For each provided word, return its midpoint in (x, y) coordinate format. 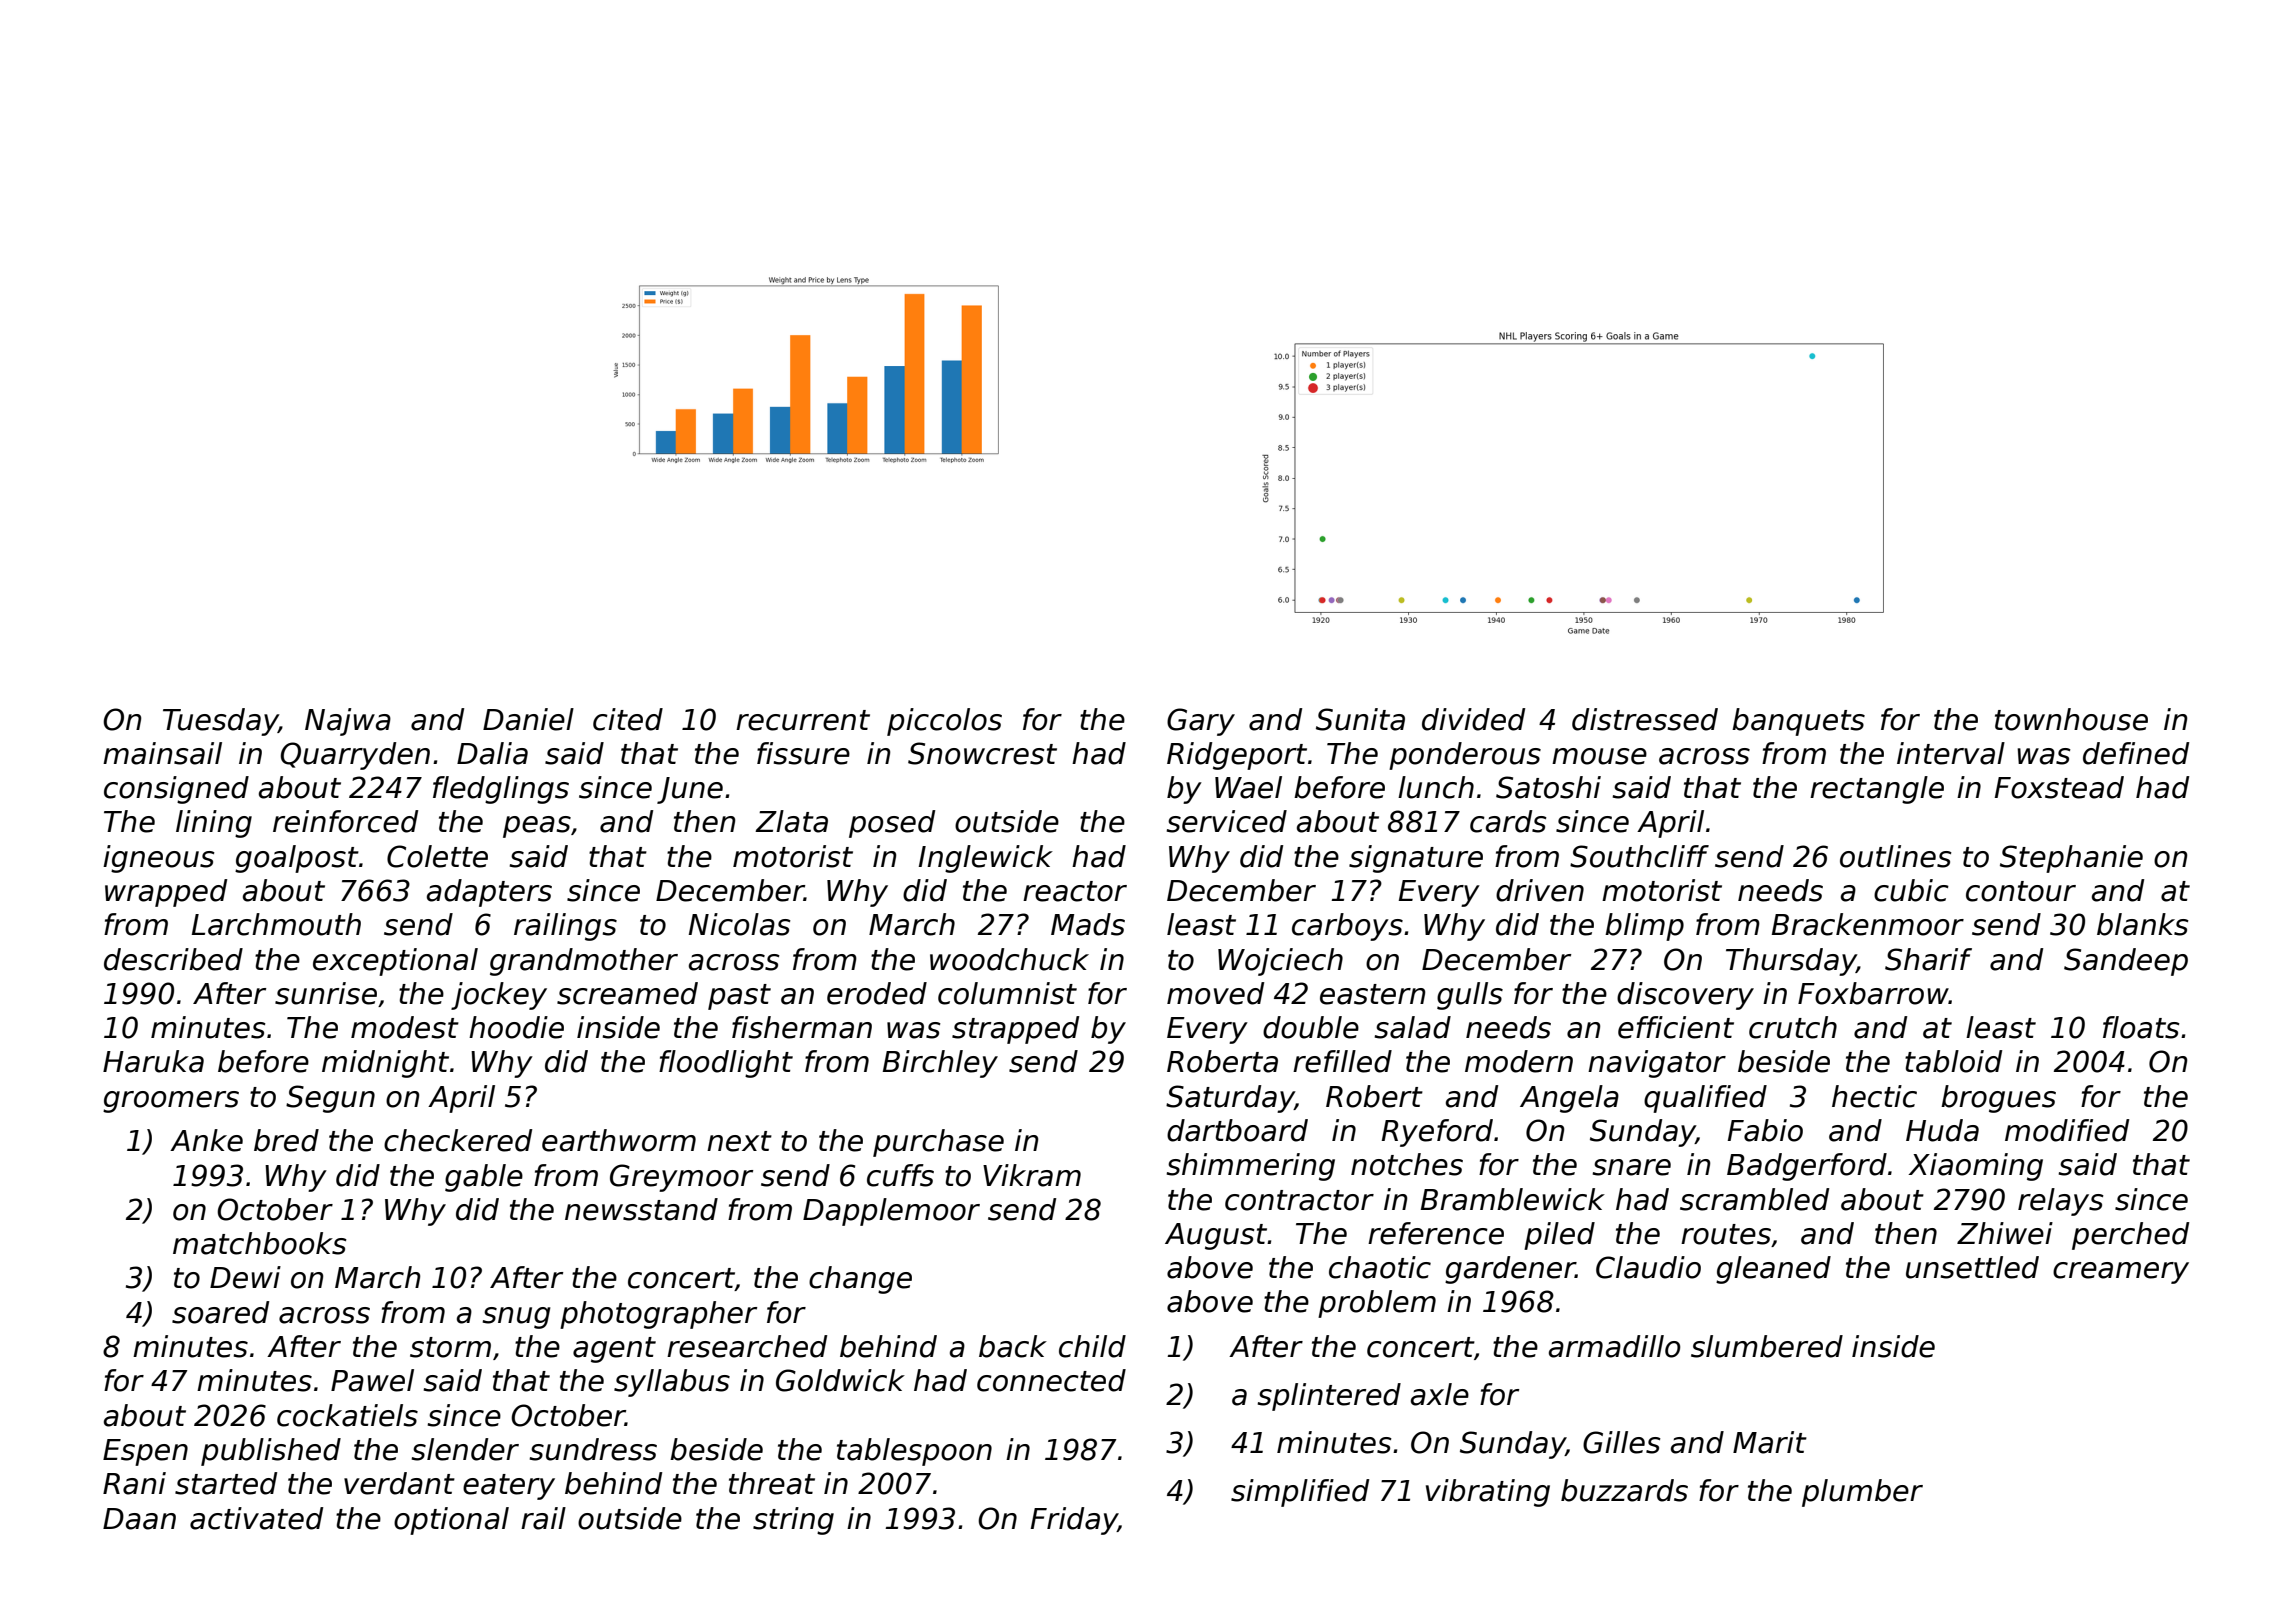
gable (484, 1178)
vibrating (1488, 1493)
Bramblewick (1513, 1199)
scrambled (1754, 1199)
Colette (437, 856)
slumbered (1767, 1346)
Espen (145, 1452)
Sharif (1928, 959)
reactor (1075, 891)
